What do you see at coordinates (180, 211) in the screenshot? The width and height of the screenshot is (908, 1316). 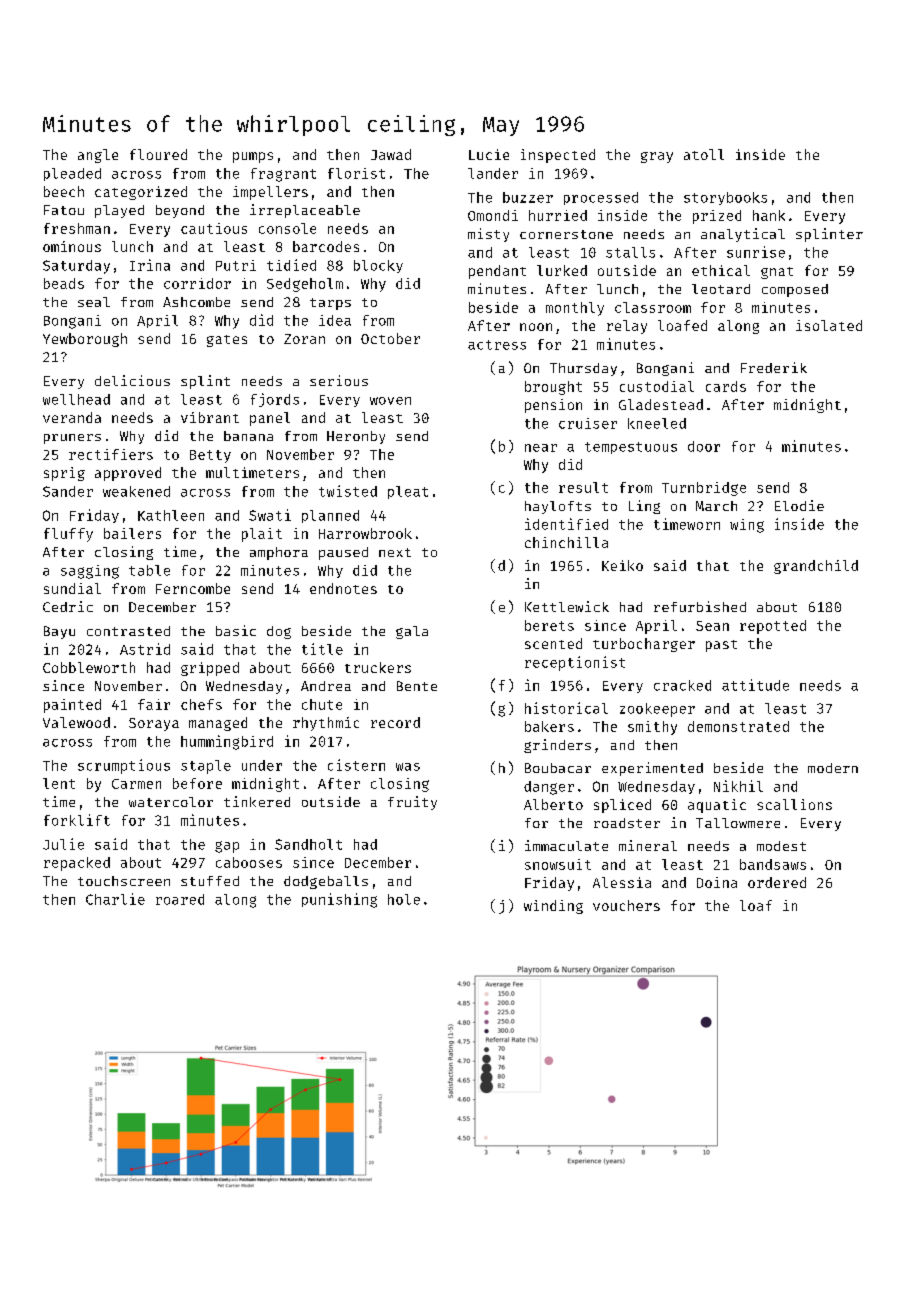 I see `beyond` at bounding box center [180, 211].
